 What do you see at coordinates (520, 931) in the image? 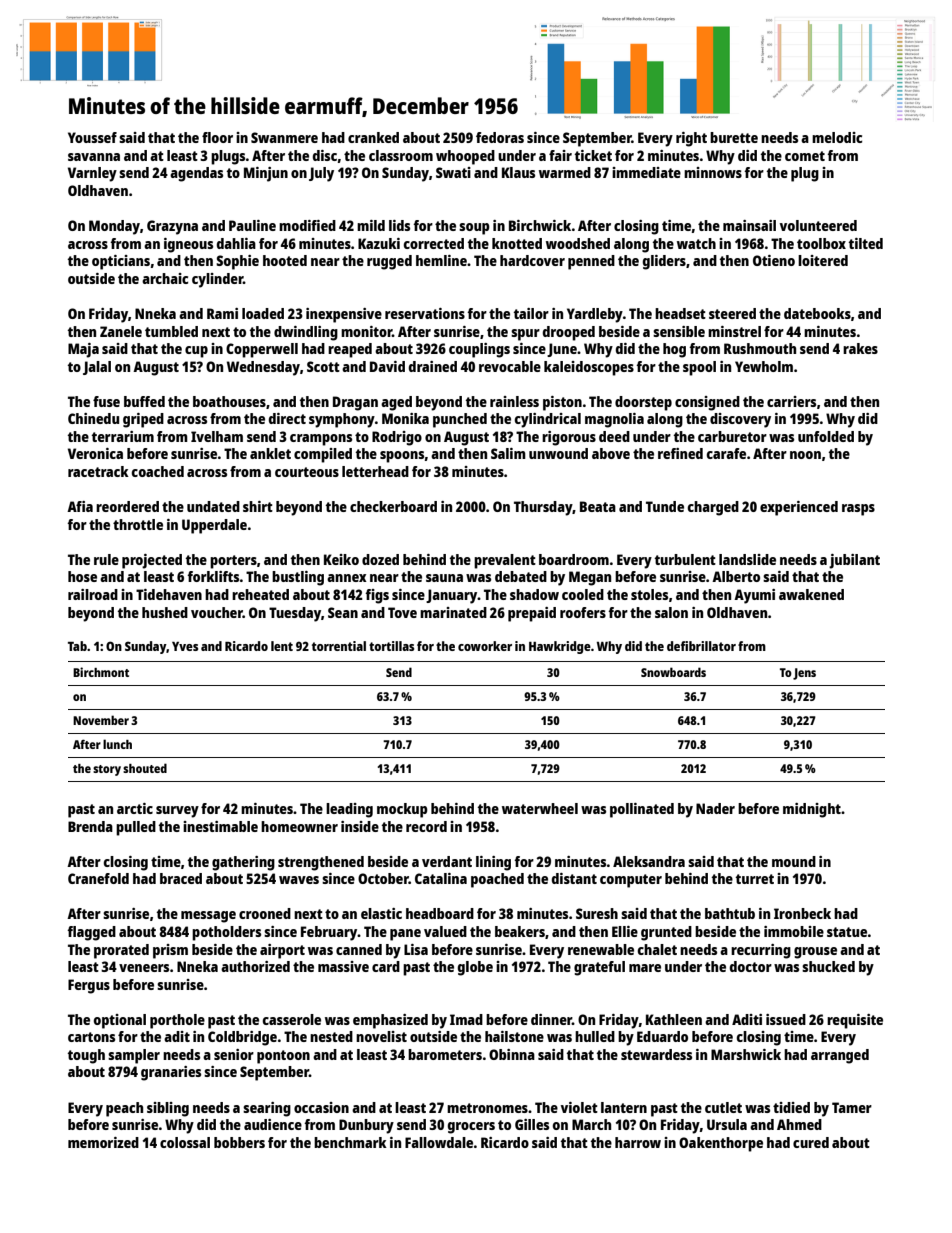
I see `beakers` at bounding box center [520, 931].
